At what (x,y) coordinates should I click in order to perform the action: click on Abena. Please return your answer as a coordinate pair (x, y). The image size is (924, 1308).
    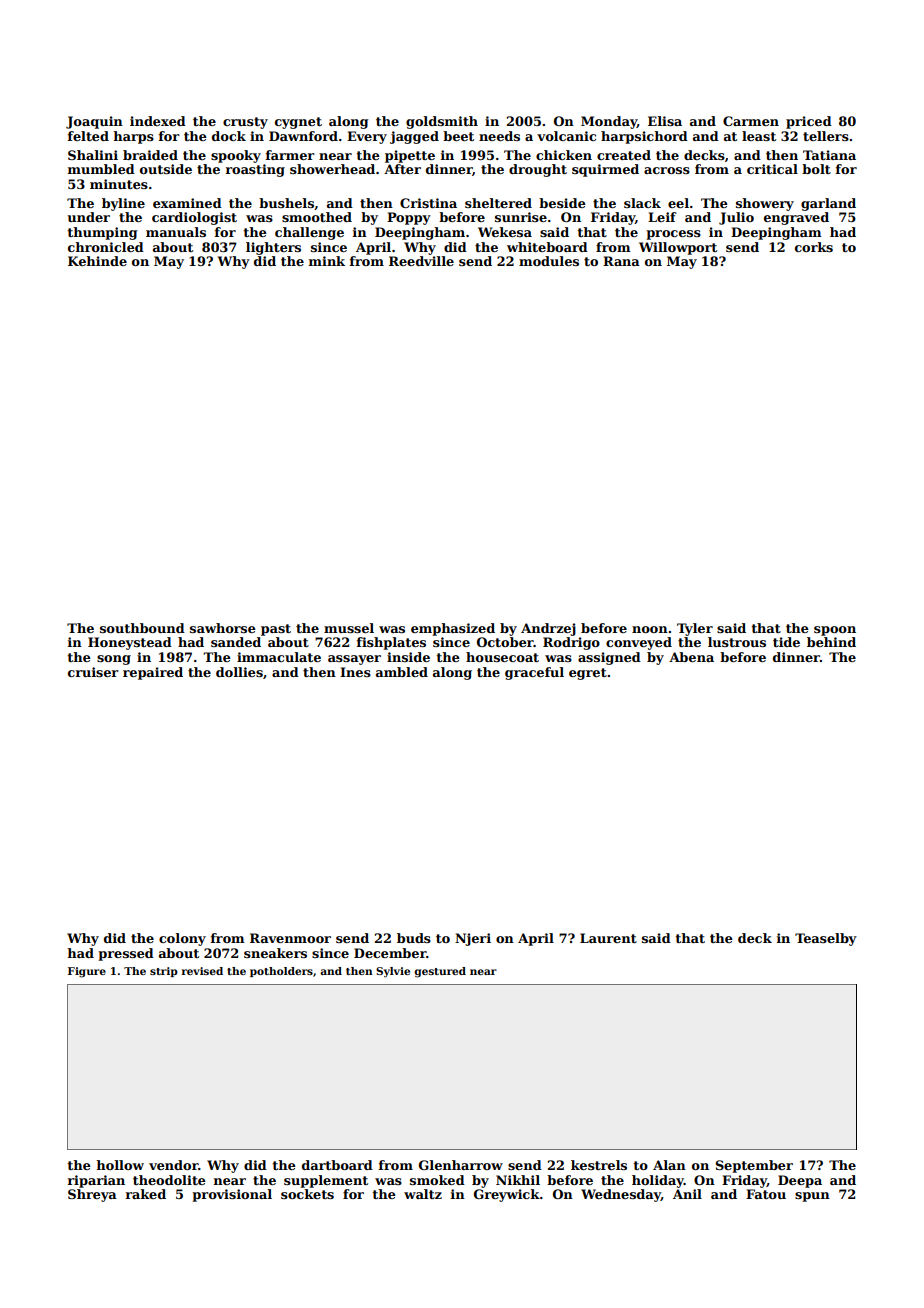
    Looking at the image, I should click on (691, 657).
